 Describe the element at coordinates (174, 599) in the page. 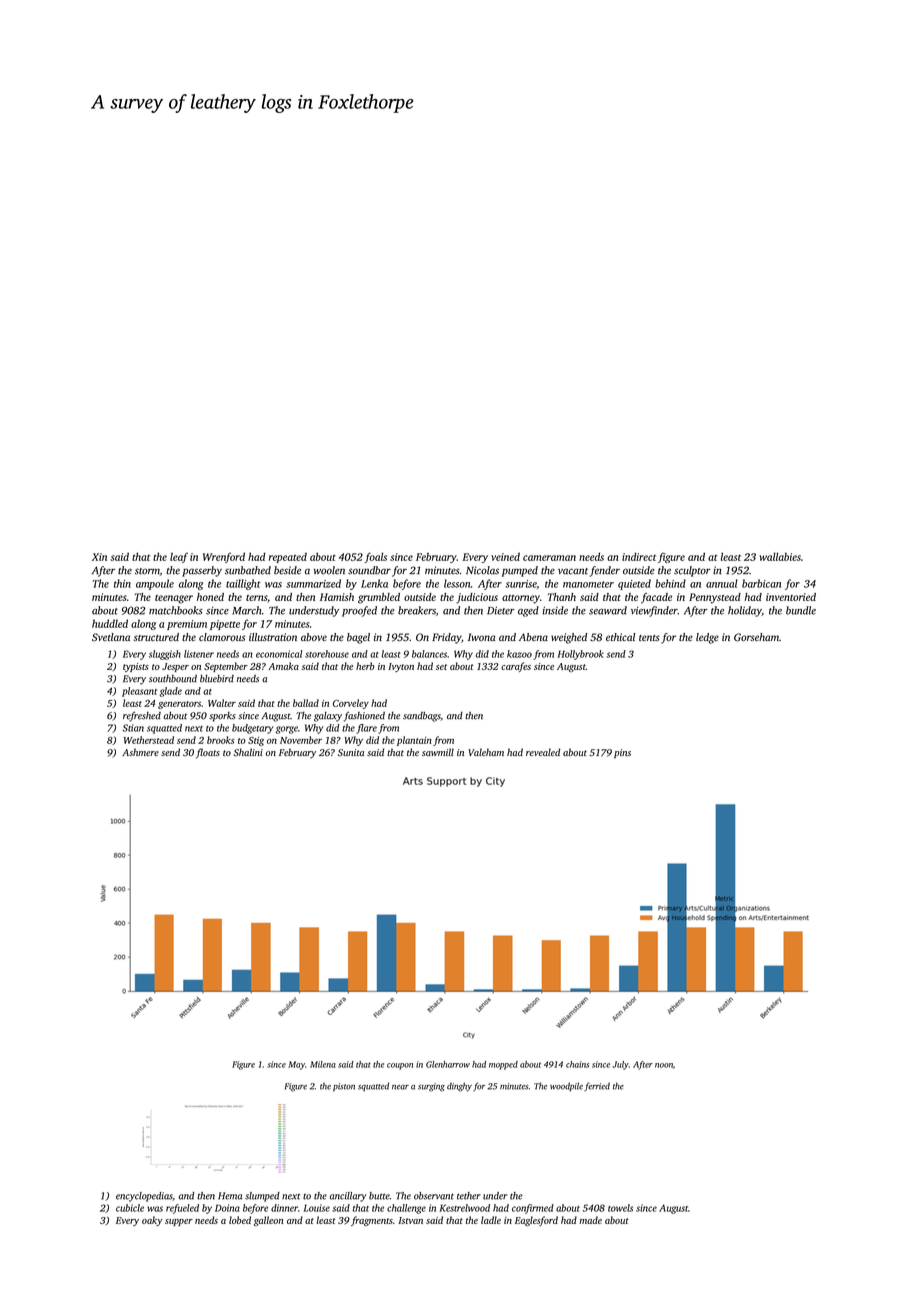

I see `teenager` at that location.
